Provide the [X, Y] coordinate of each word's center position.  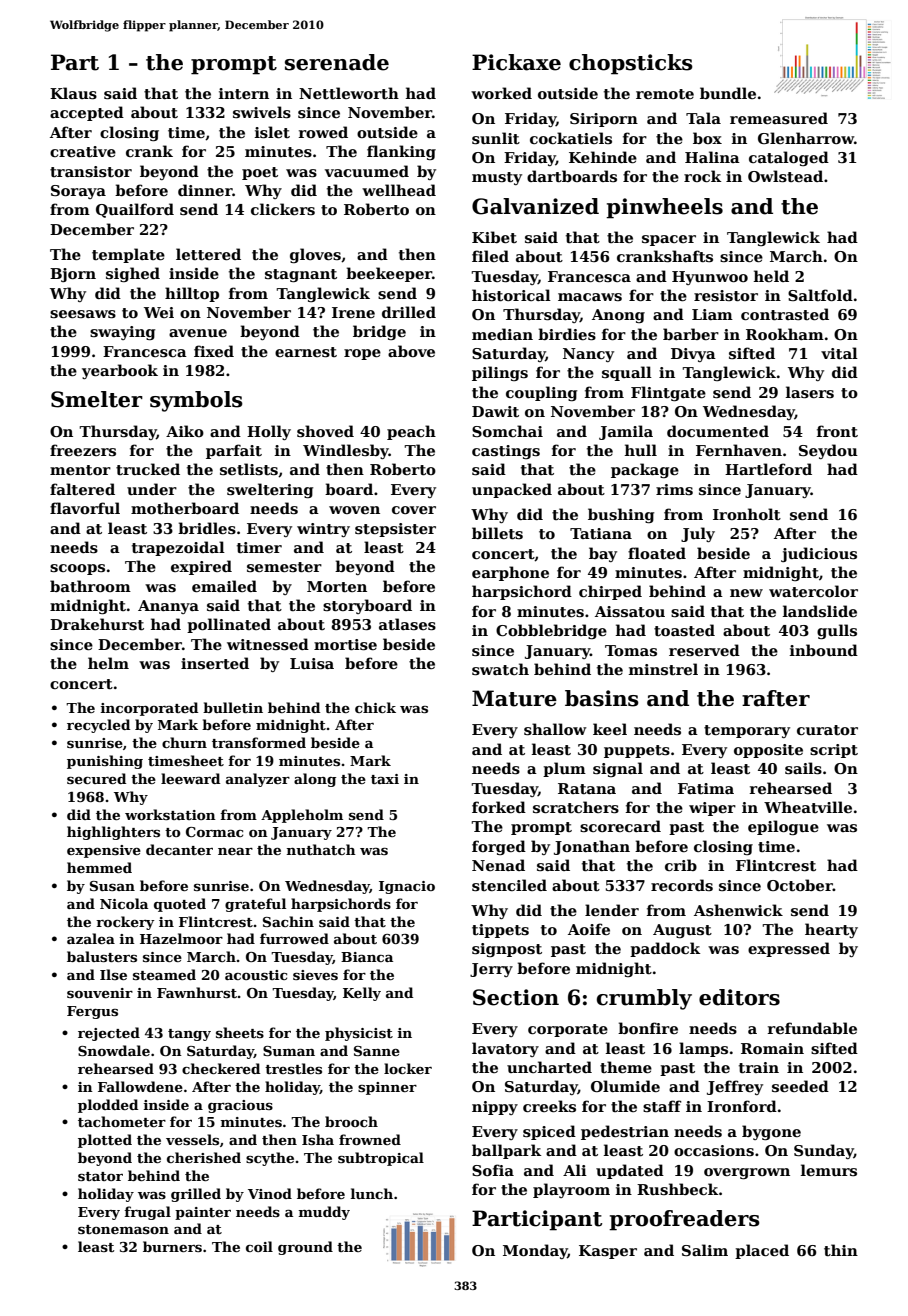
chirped [610, 592]
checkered [221, 1068]
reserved [704, 650]
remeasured [779, 118]
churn [184, 742]
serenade [337, 62]
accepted [87, 113]
